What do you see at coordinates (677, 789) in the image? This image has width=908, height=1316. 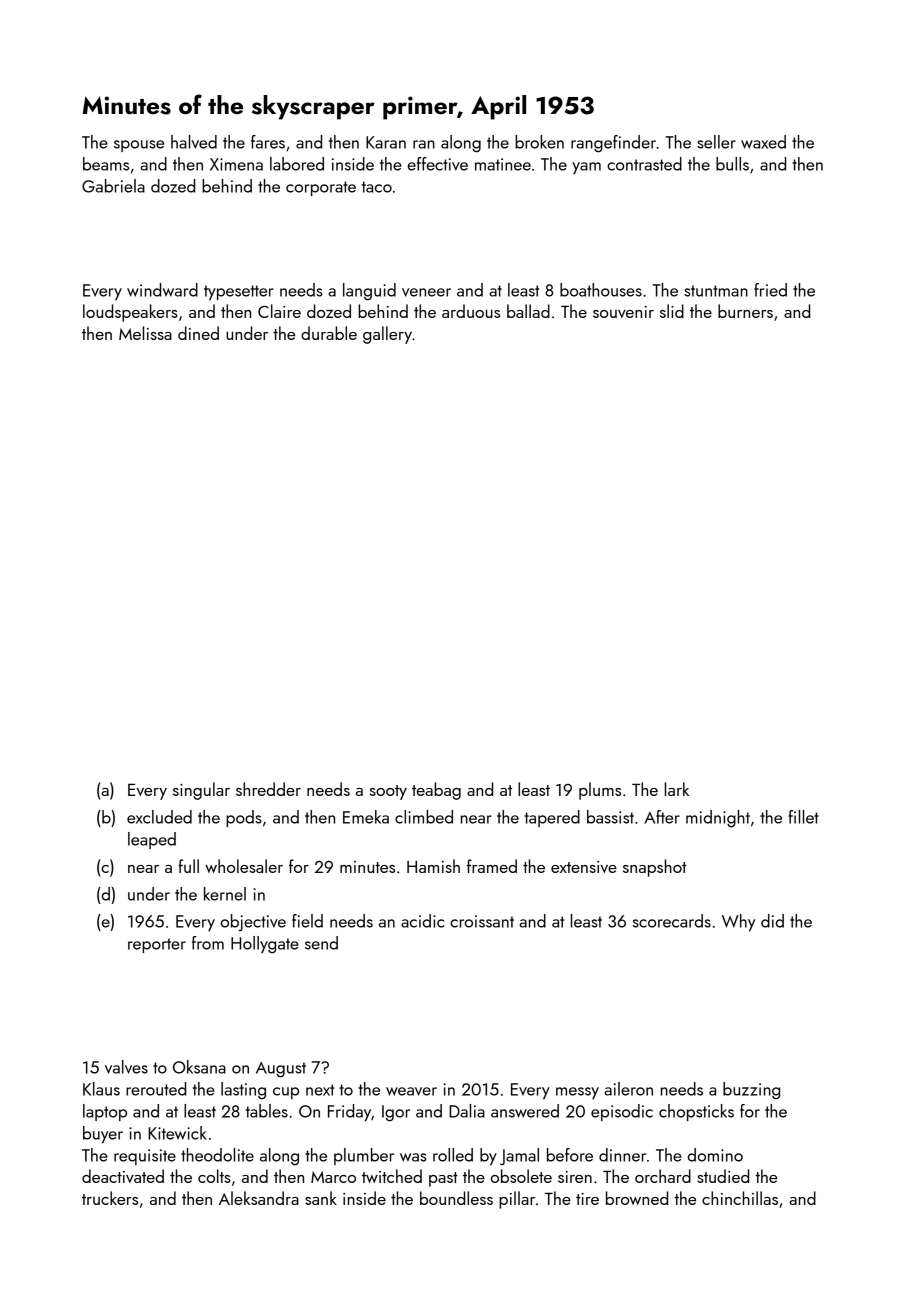 I see `lark` at bounding box center [677, 789].
